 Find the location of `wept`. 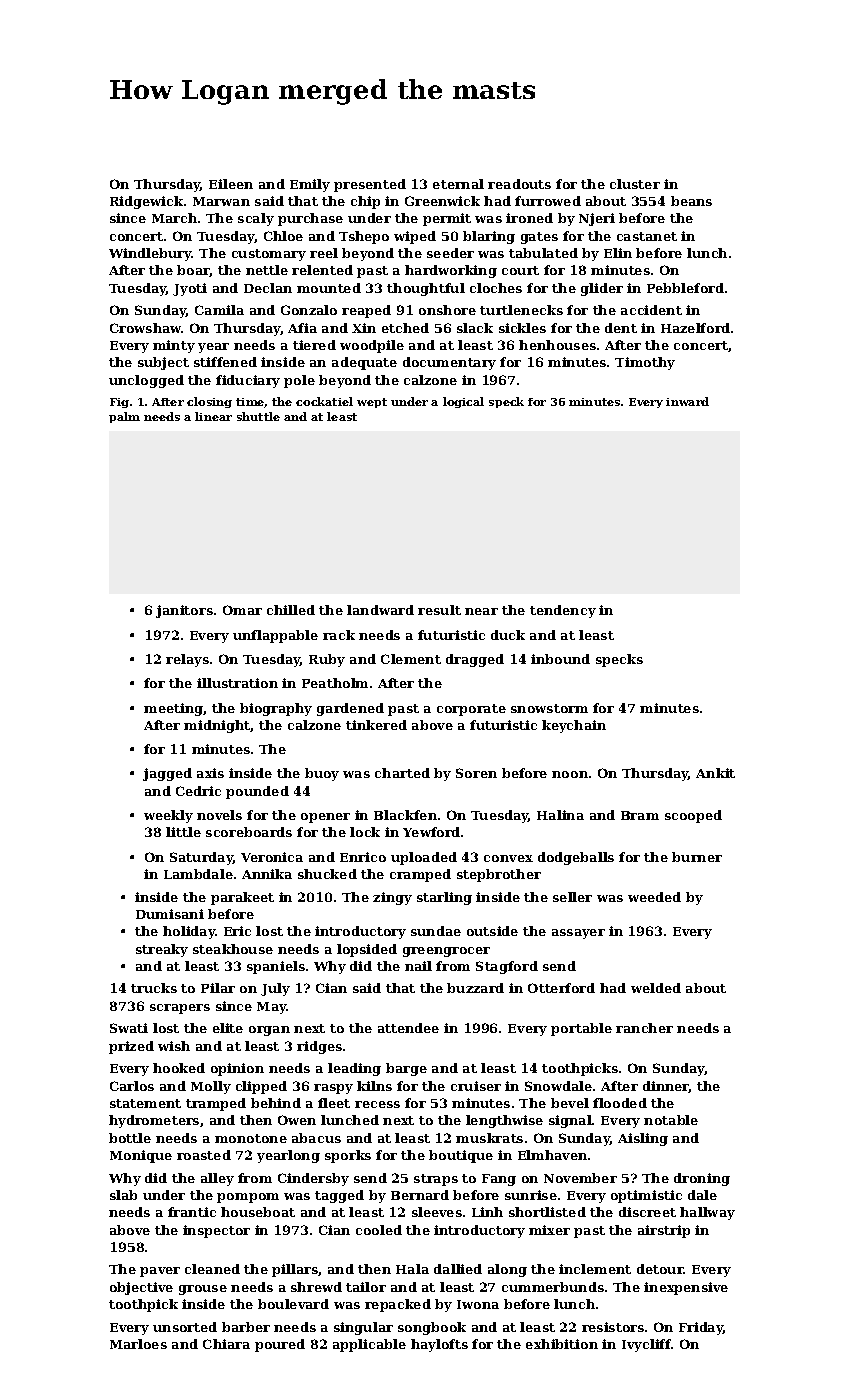

wept is located at coordinates (372, 403).
